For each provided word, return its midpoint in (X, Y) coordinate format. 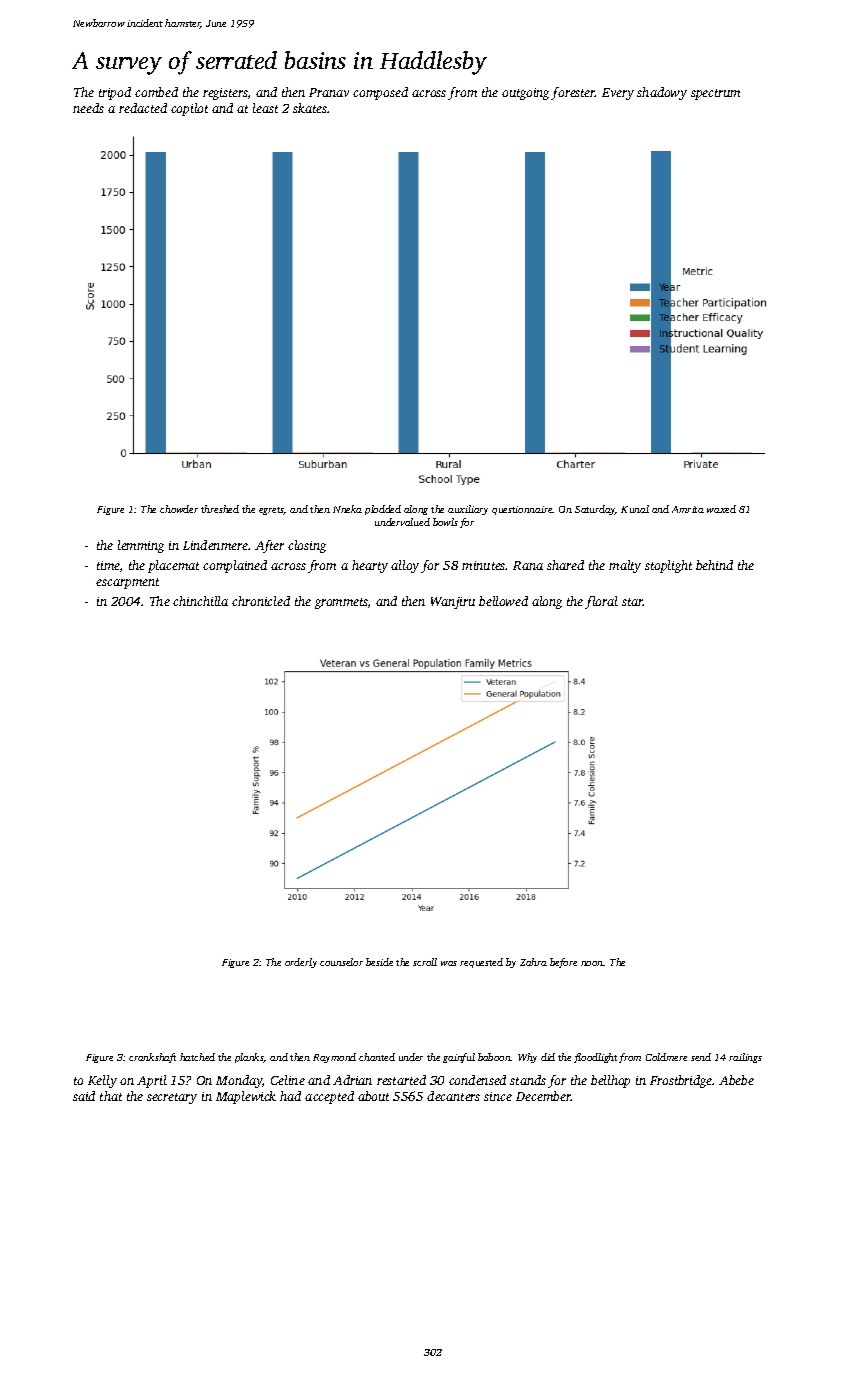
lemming (141, 546)
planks (249, 1058)
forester (573, 93)
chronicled (261, 601)
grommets (341, 603)
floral (601, 602)
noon (592, 963)
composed (380, 93)
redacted (143, 108)
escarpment (127, 583)
